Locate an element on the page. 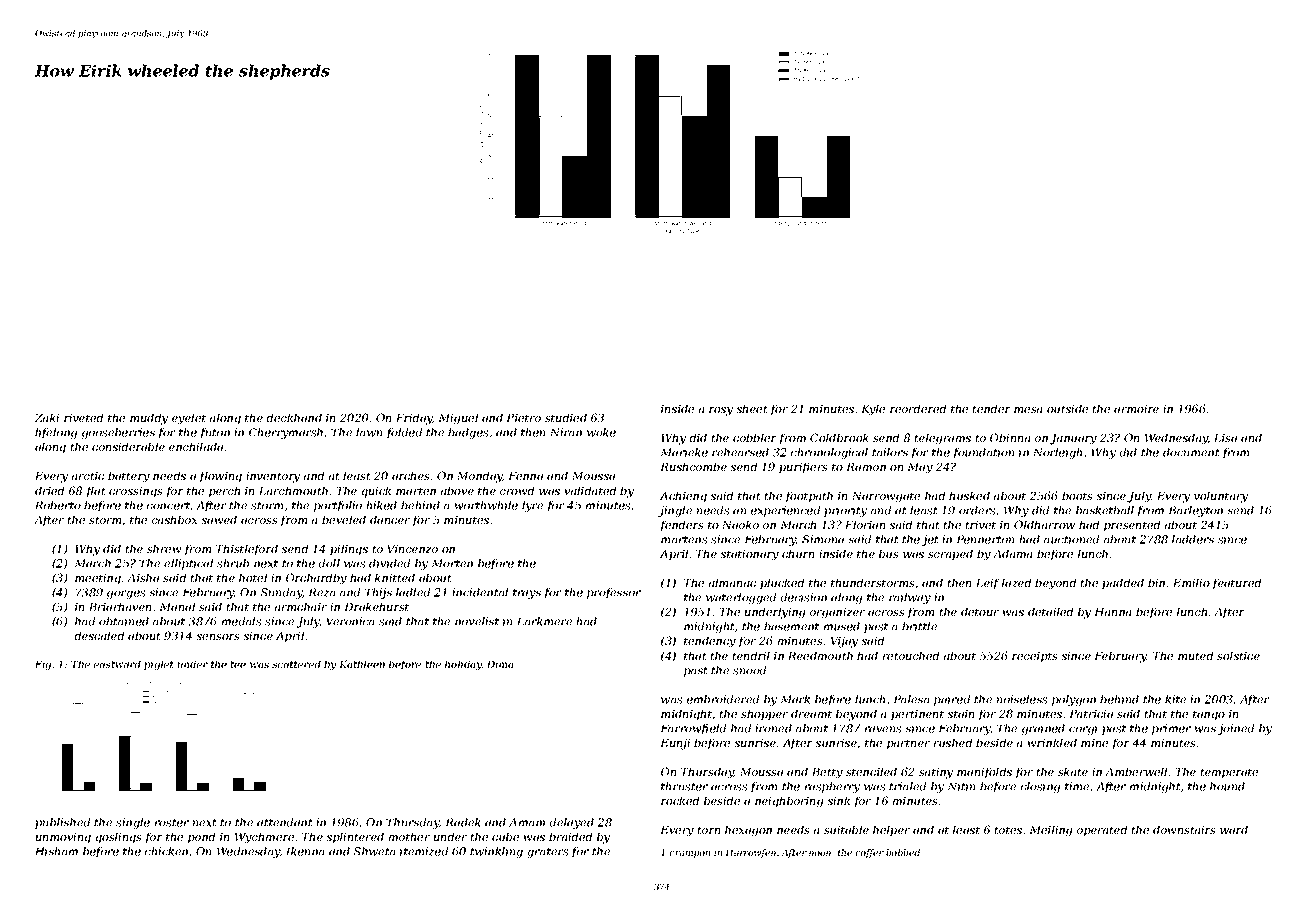 The image size is (1308, 924). footpath is located at coordinates (809, 497).
